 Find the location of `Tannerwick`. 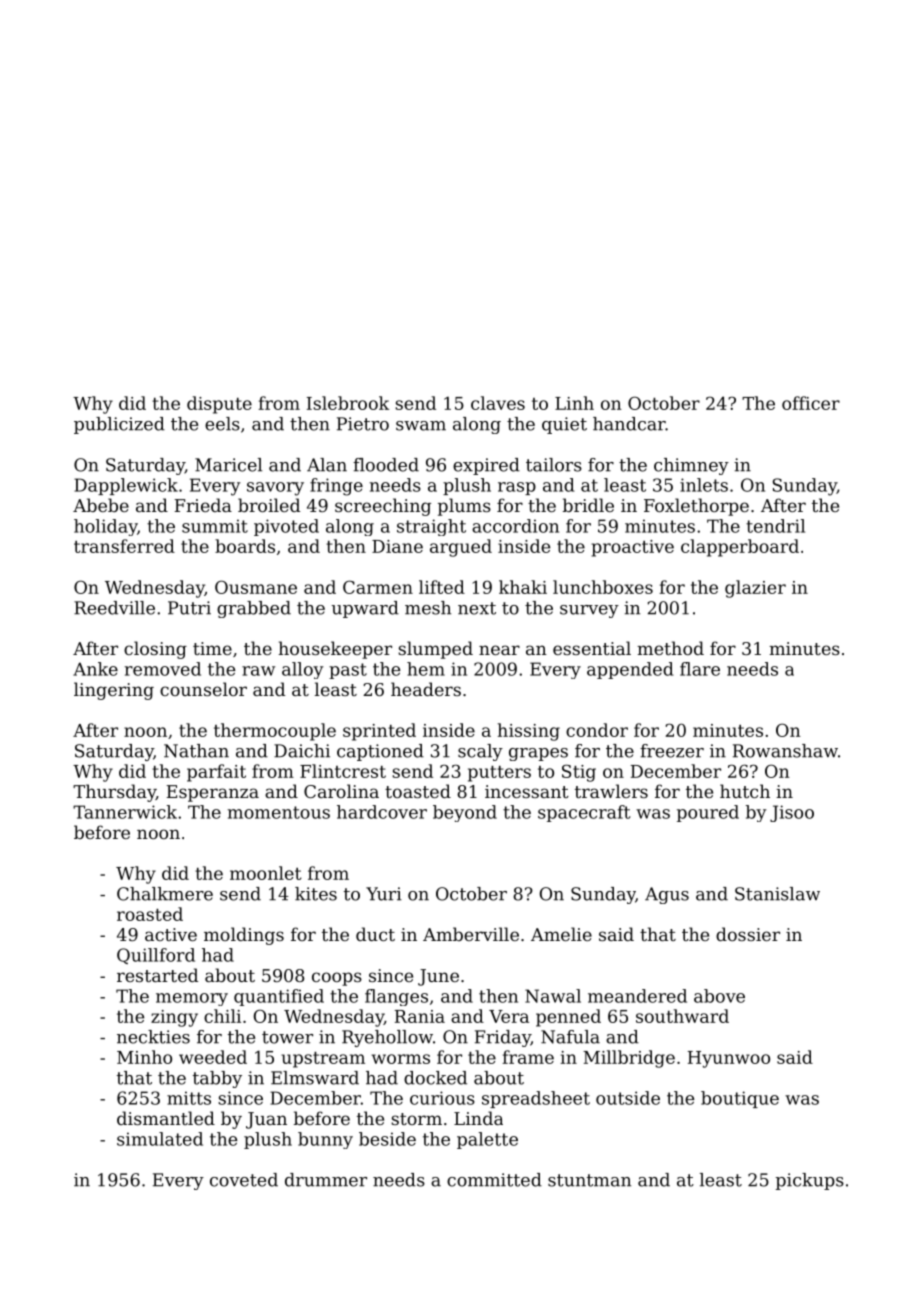

Tannerwick is located at coordinates (125, 812).
